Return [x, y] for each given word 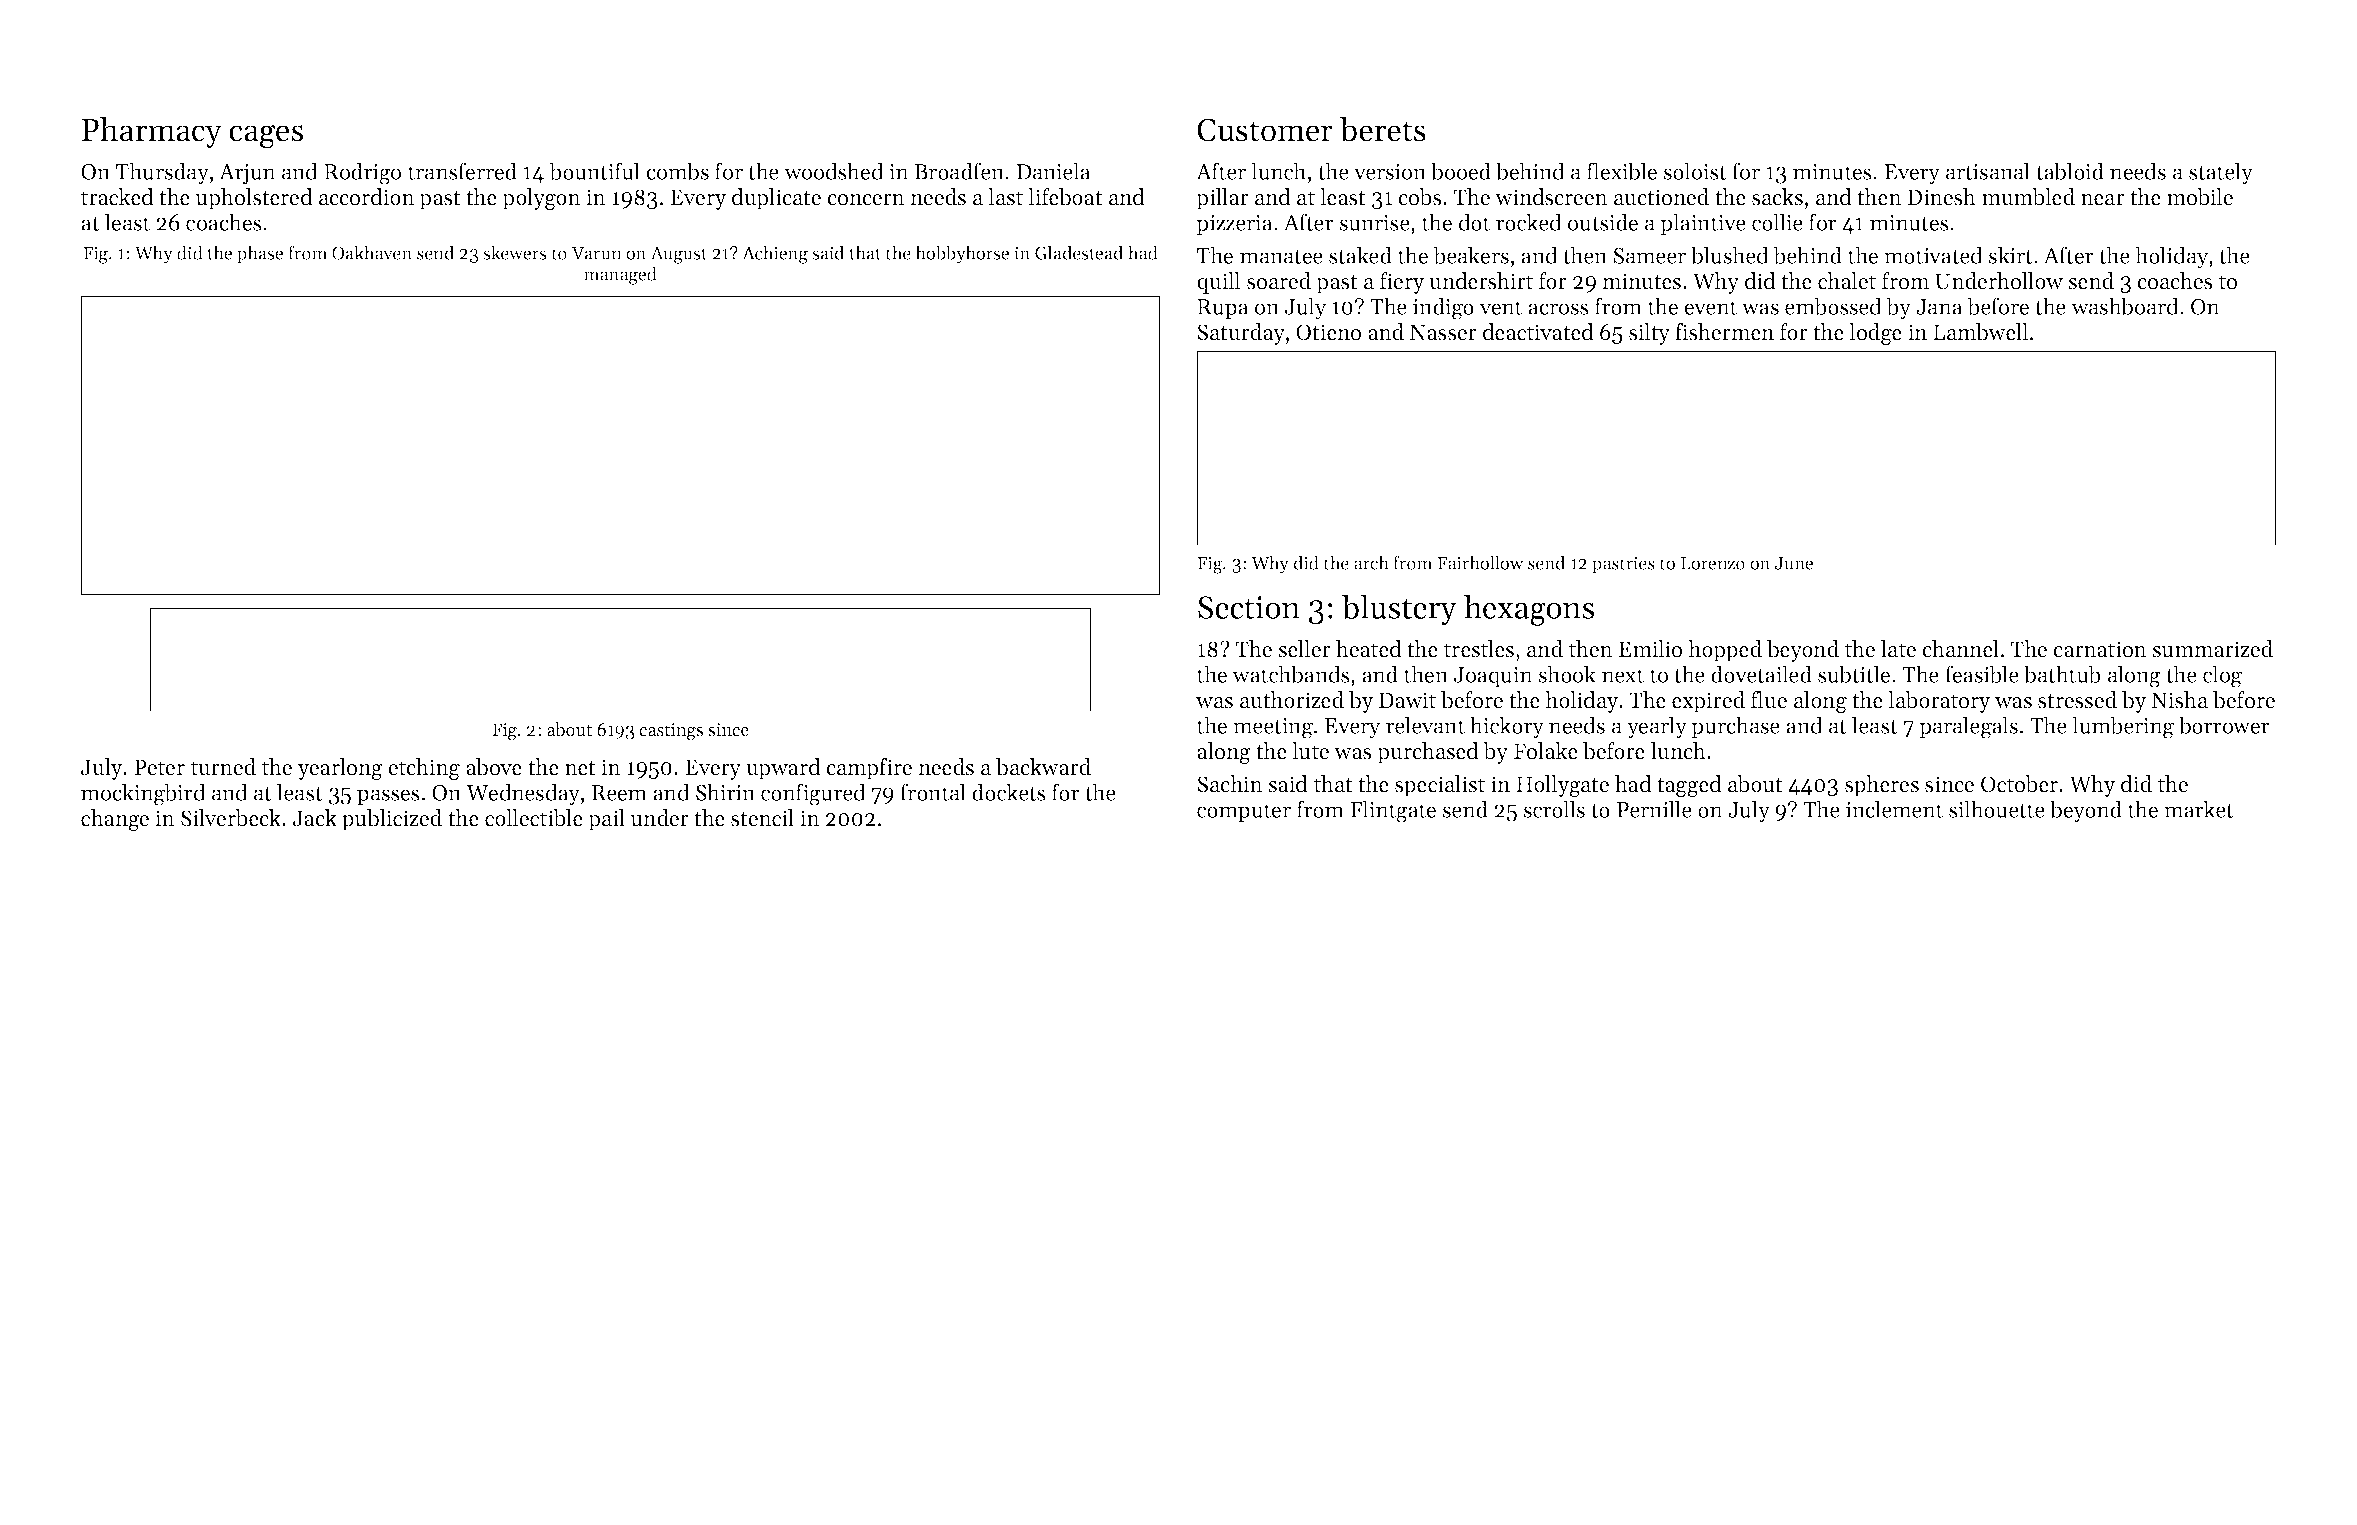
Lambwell [1980, 332]
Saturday [1241, 334]
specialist [1440, 786]
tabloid [2070, 171]
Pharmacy [152, 132]
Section [1249, 607]
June [1794, 563]
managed [620, 275]
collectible [534, 818]
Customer [1265, 130]
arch [1371, 562]
